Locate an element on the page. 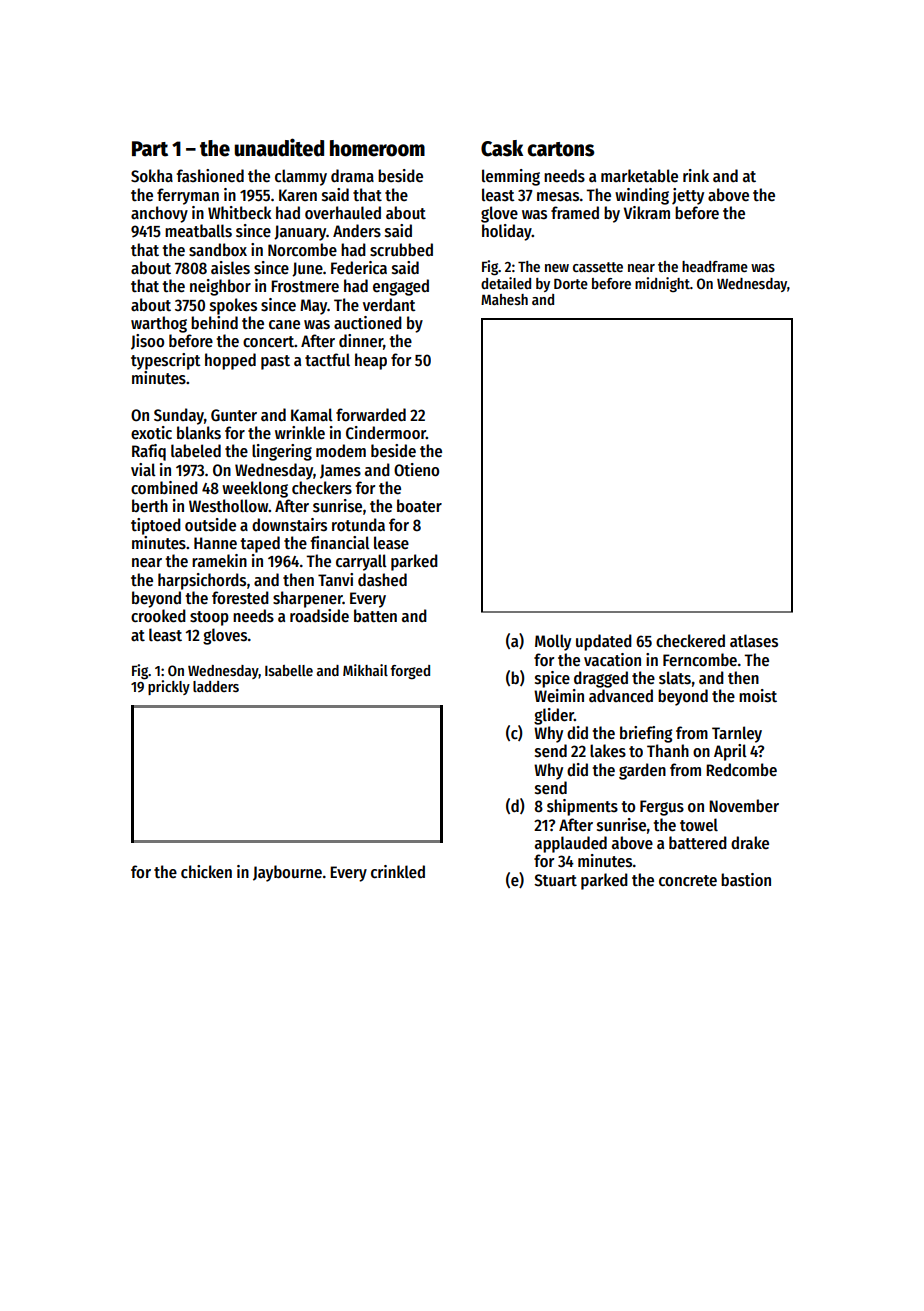  weeklong is located at coordinates (255, 489).
